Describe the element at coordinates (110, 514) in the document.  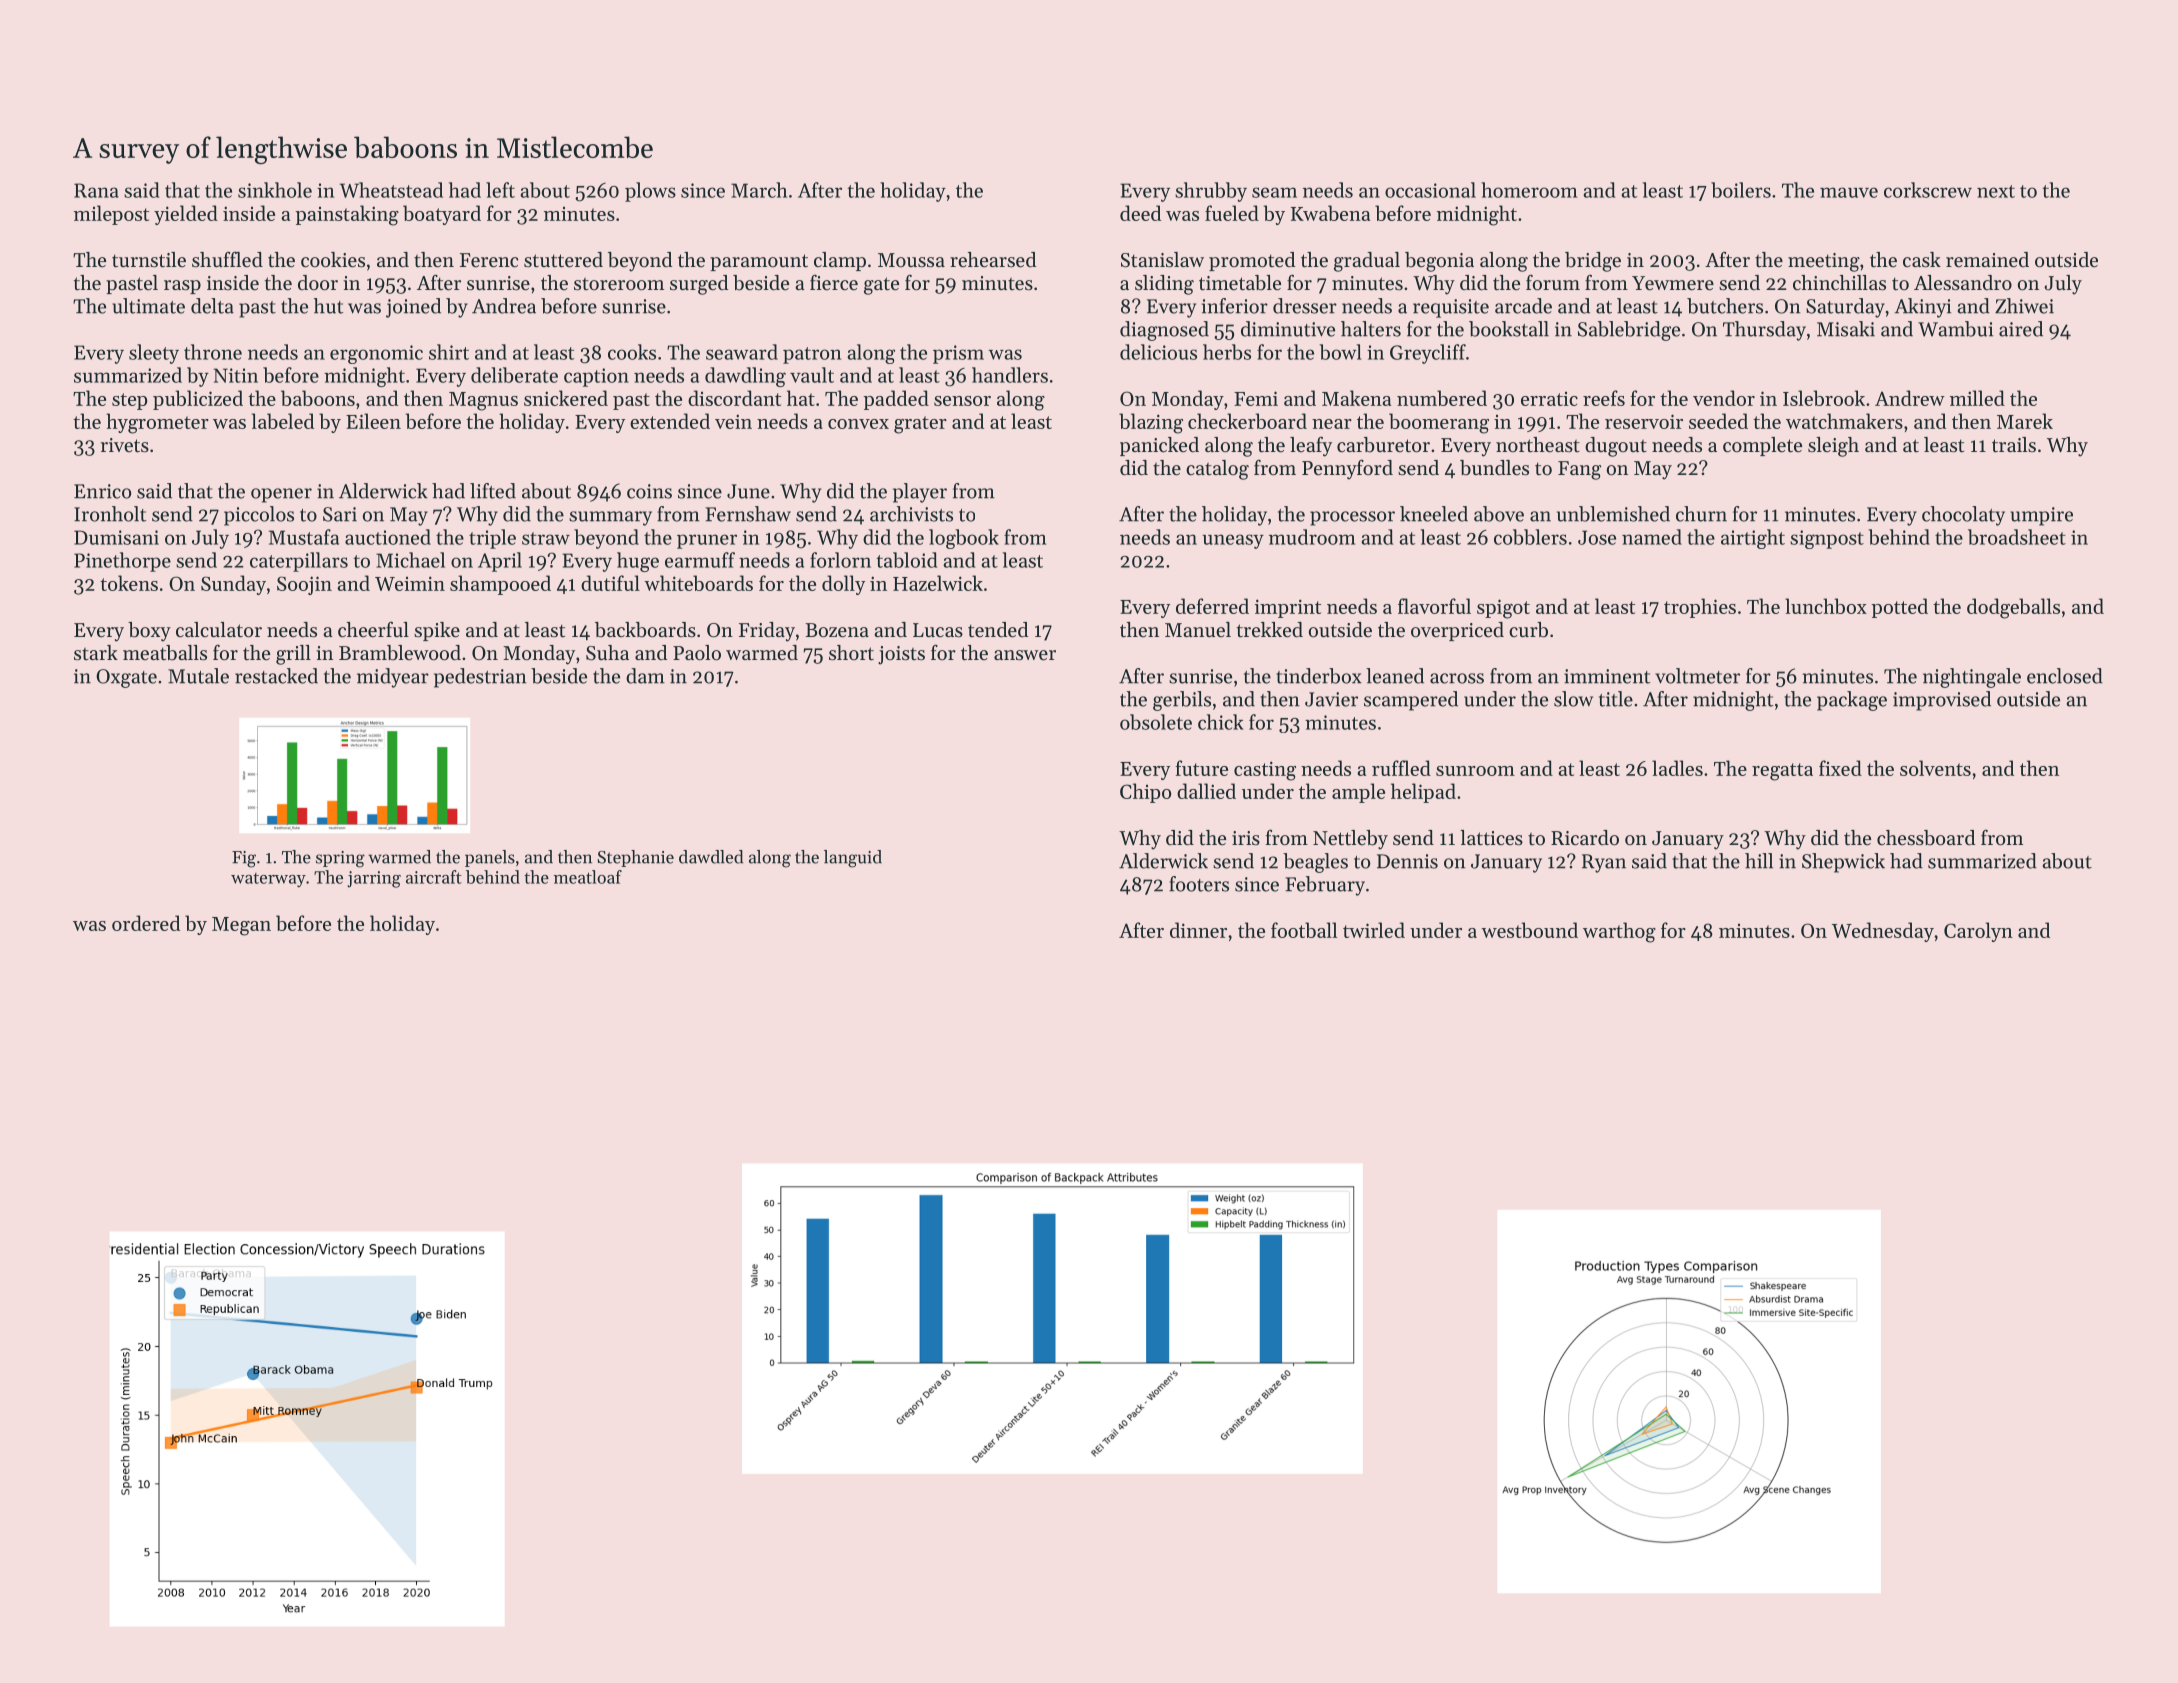
I see `Ironholt` at that location.
